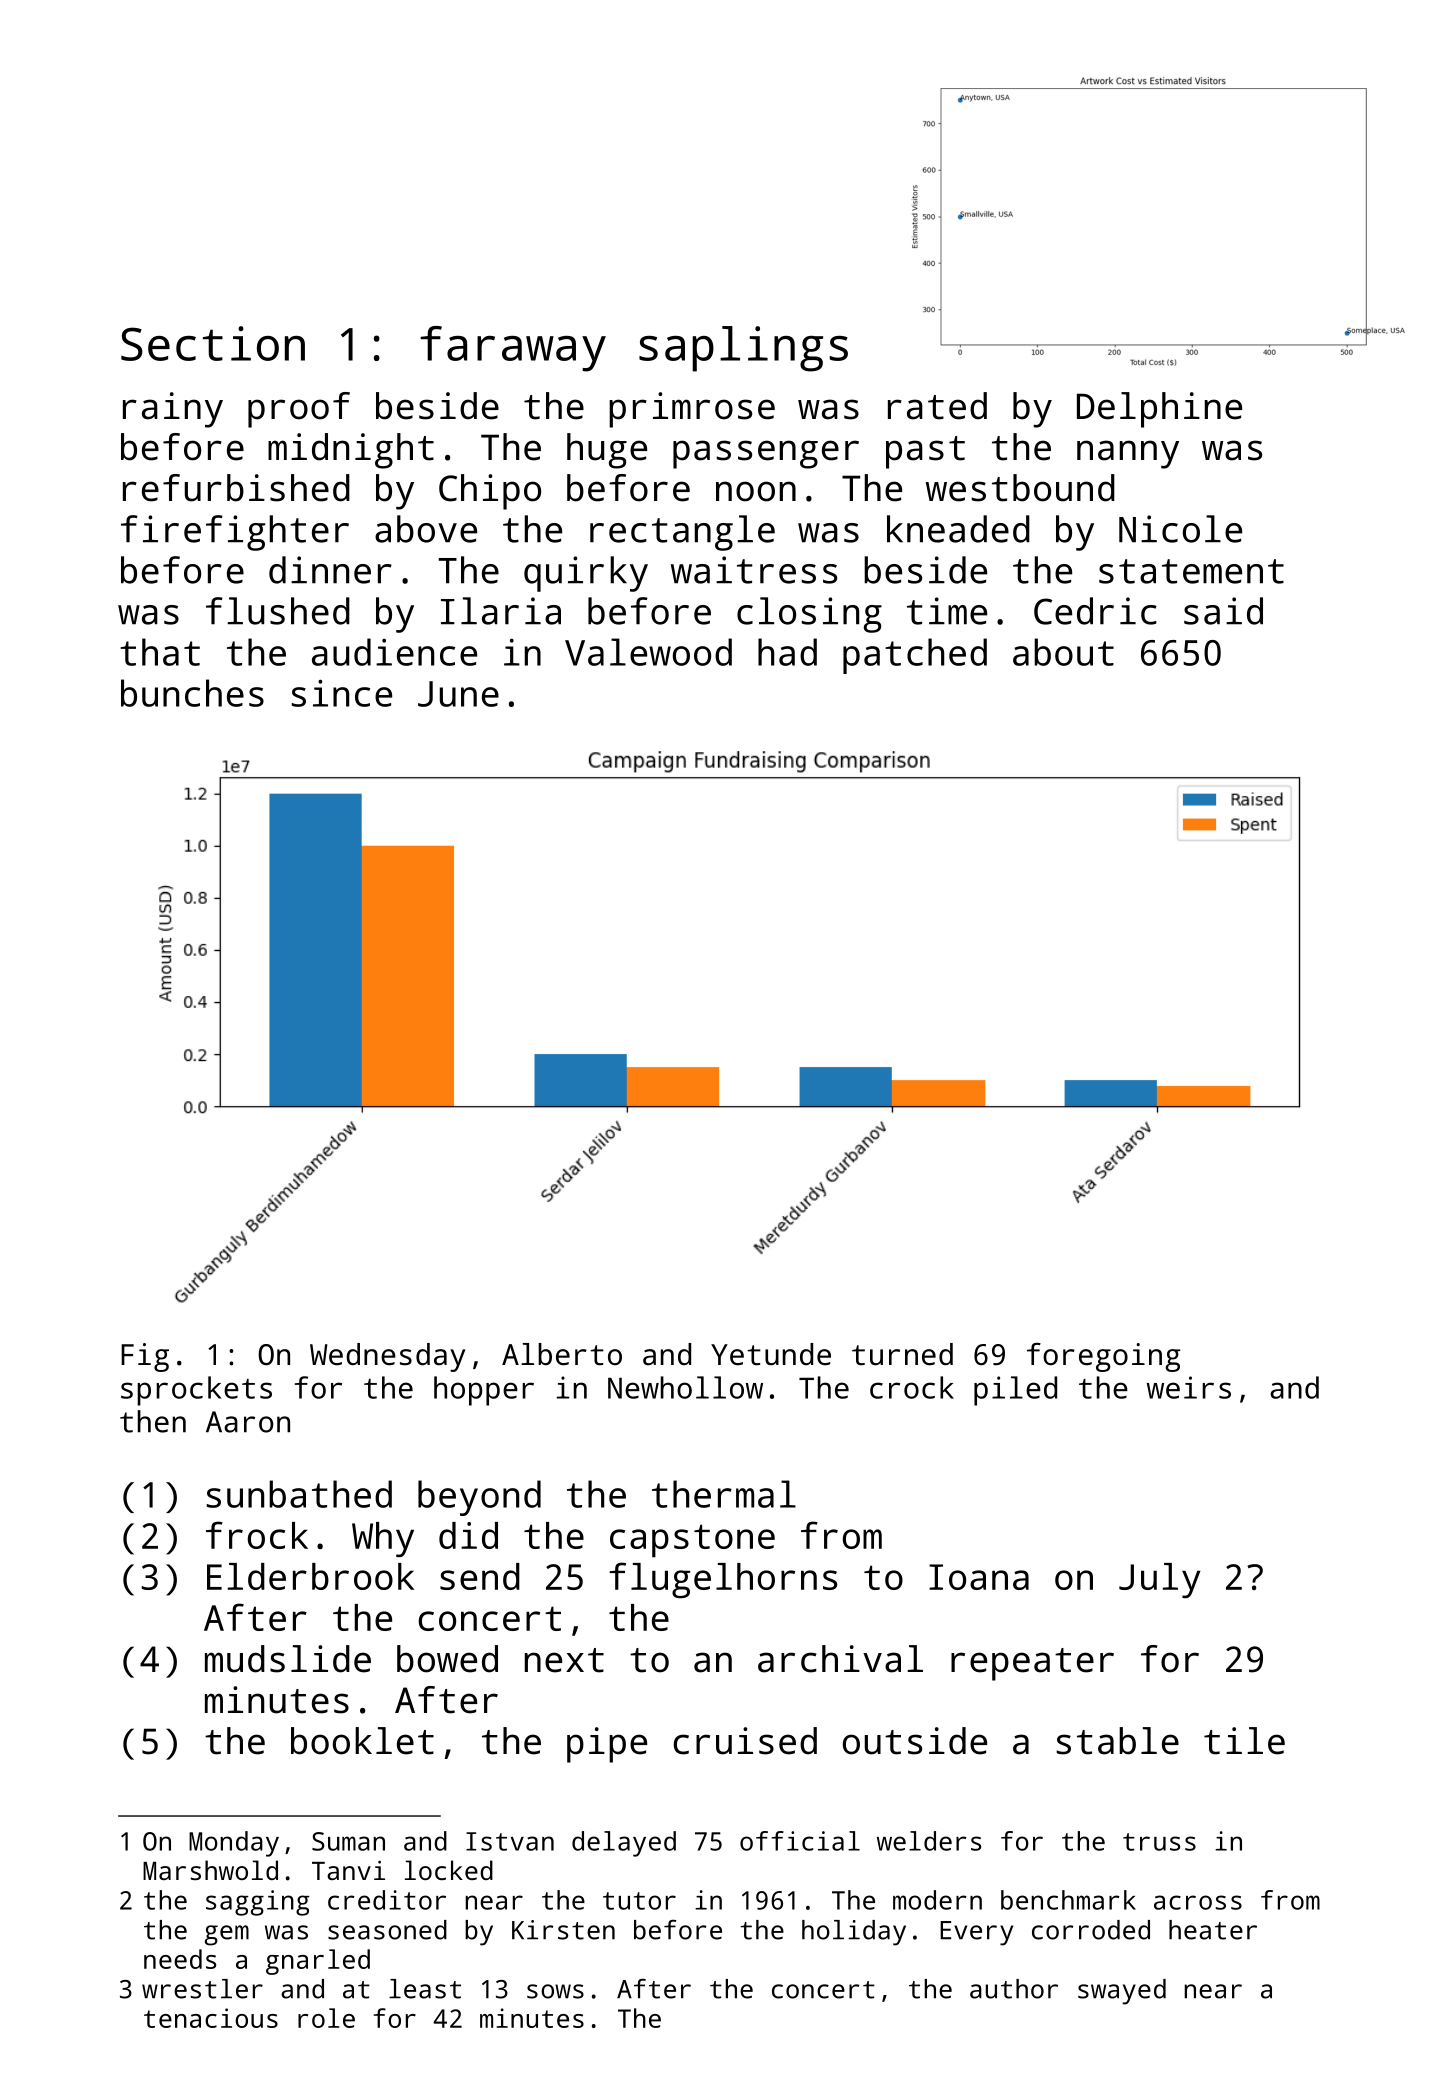 This screenshot has width=1450, height=2100. I want to click on noon, so click(756, 491).
